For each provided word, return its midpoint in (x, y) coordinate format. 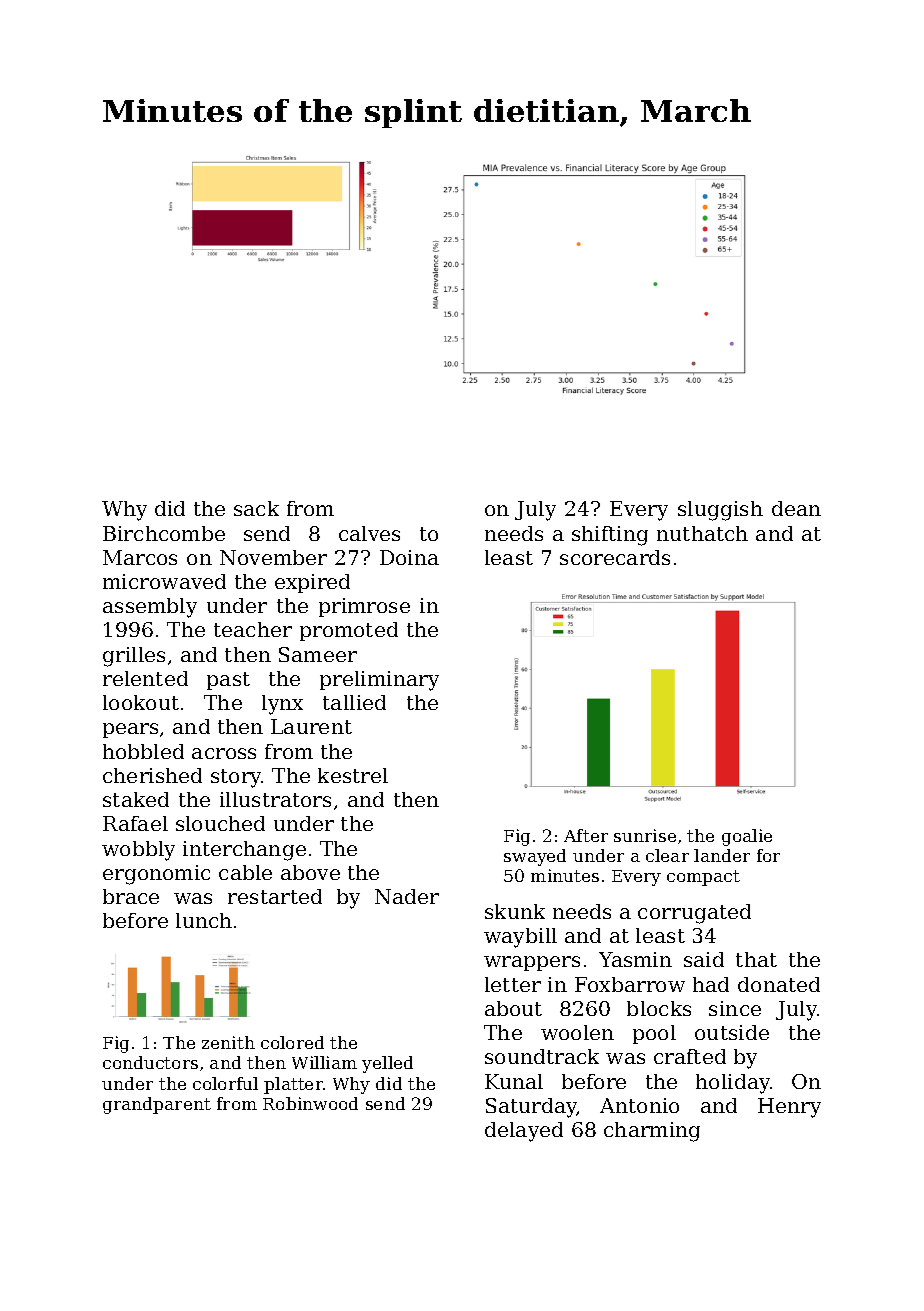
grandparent (157, 1105)
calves (369, 533)
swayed (535, 857)
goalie (747, 837)
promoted (349, 631)
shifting (610, 536)
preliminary (379, 681)
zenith (228, 1042)
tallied (354, 702)
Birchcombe (164, 533)
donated (779, 984)
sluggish (720, 511)
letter (513, 984)
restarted (275, 896)
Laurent (311, 726)
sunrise (645, 835)
